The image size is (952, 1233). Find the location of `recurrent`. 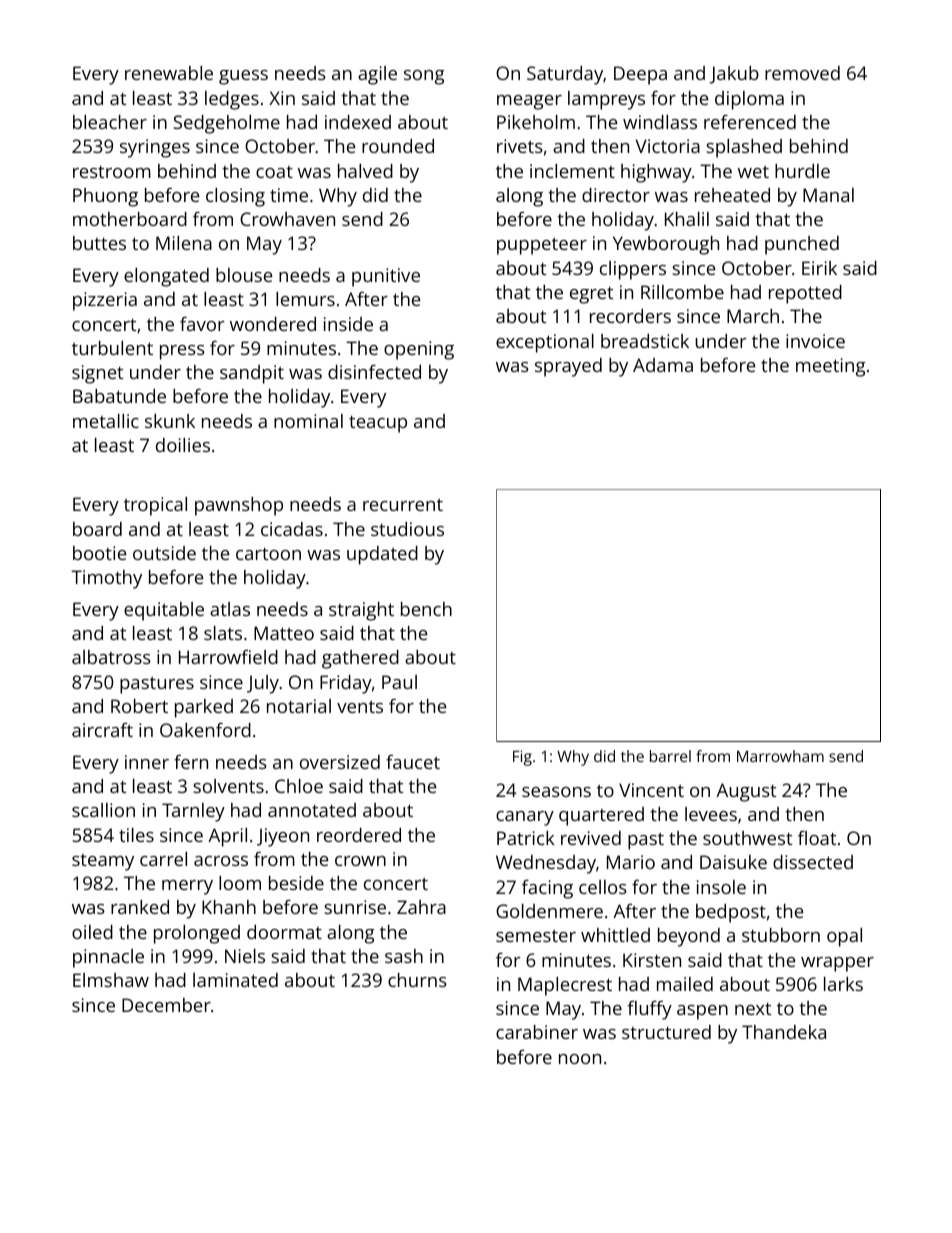

recurrent is located at coordinates (403, 505).
